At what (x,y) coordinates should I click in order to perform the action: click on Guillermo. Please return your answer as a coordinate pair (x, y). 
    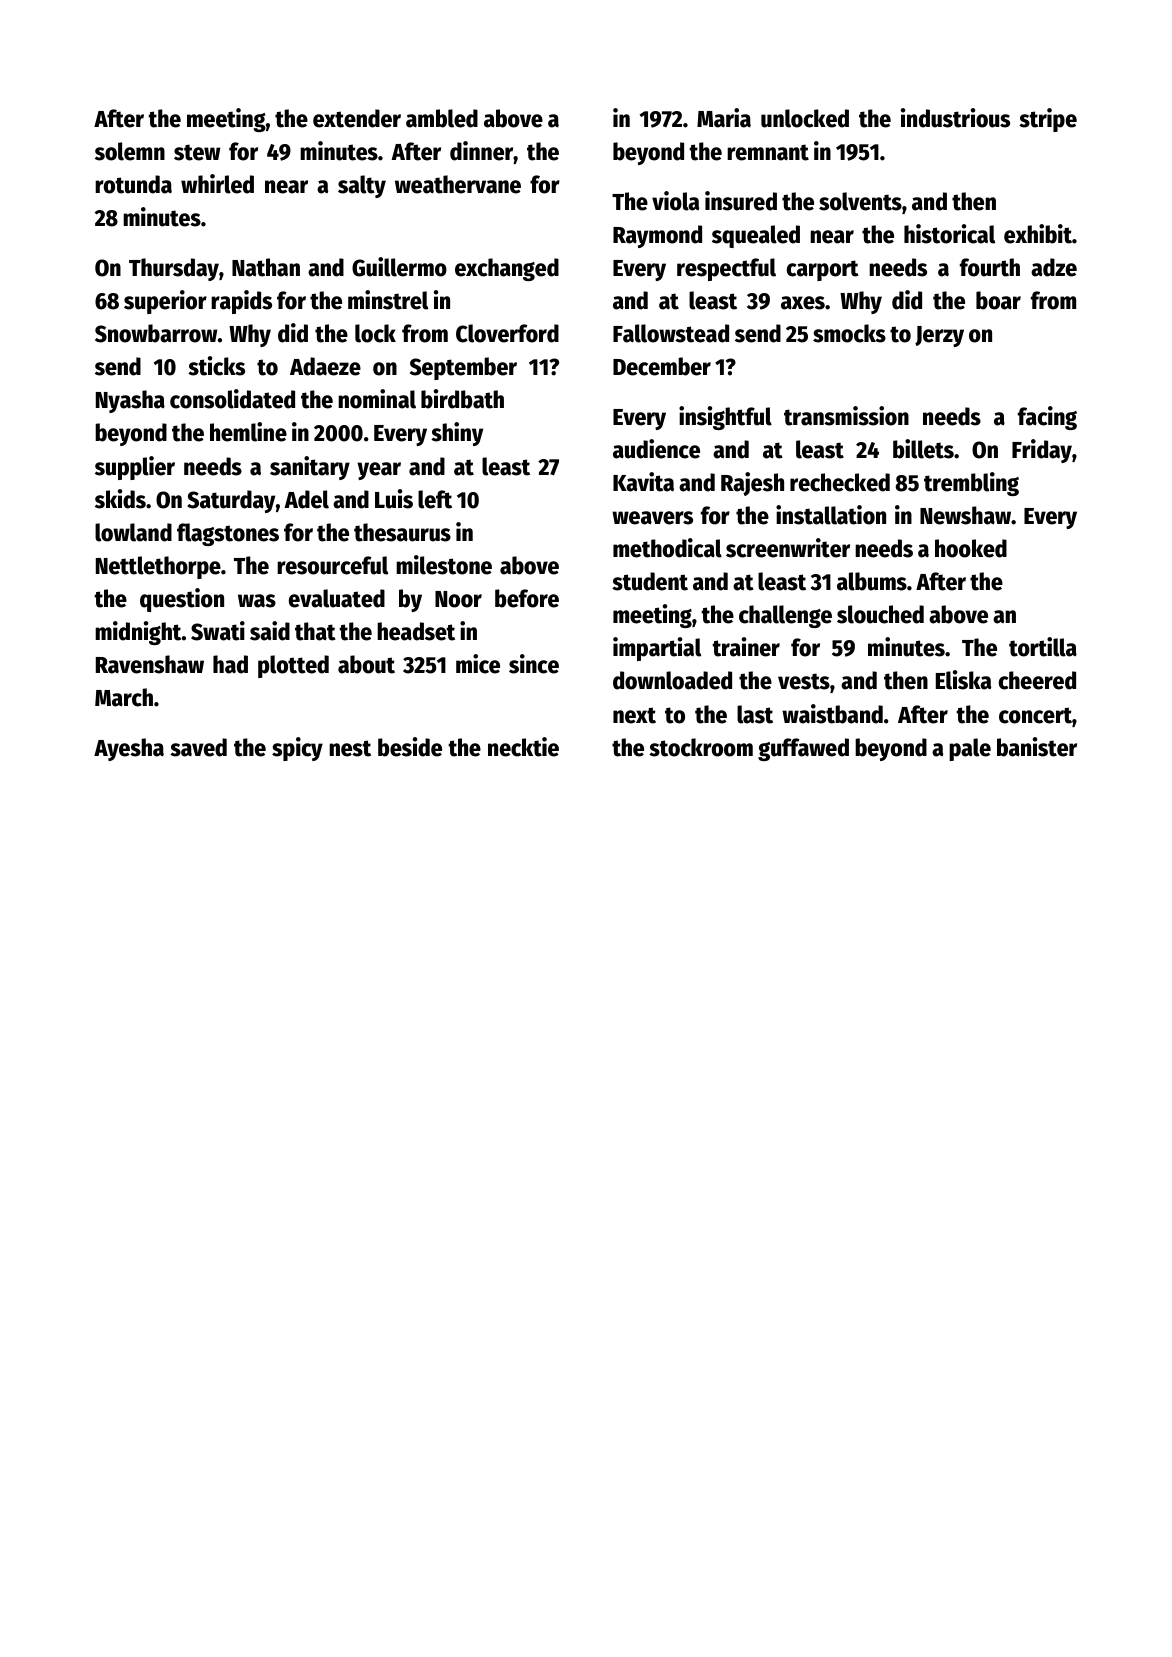
    Looking at the image, I should click on (399, 267).
